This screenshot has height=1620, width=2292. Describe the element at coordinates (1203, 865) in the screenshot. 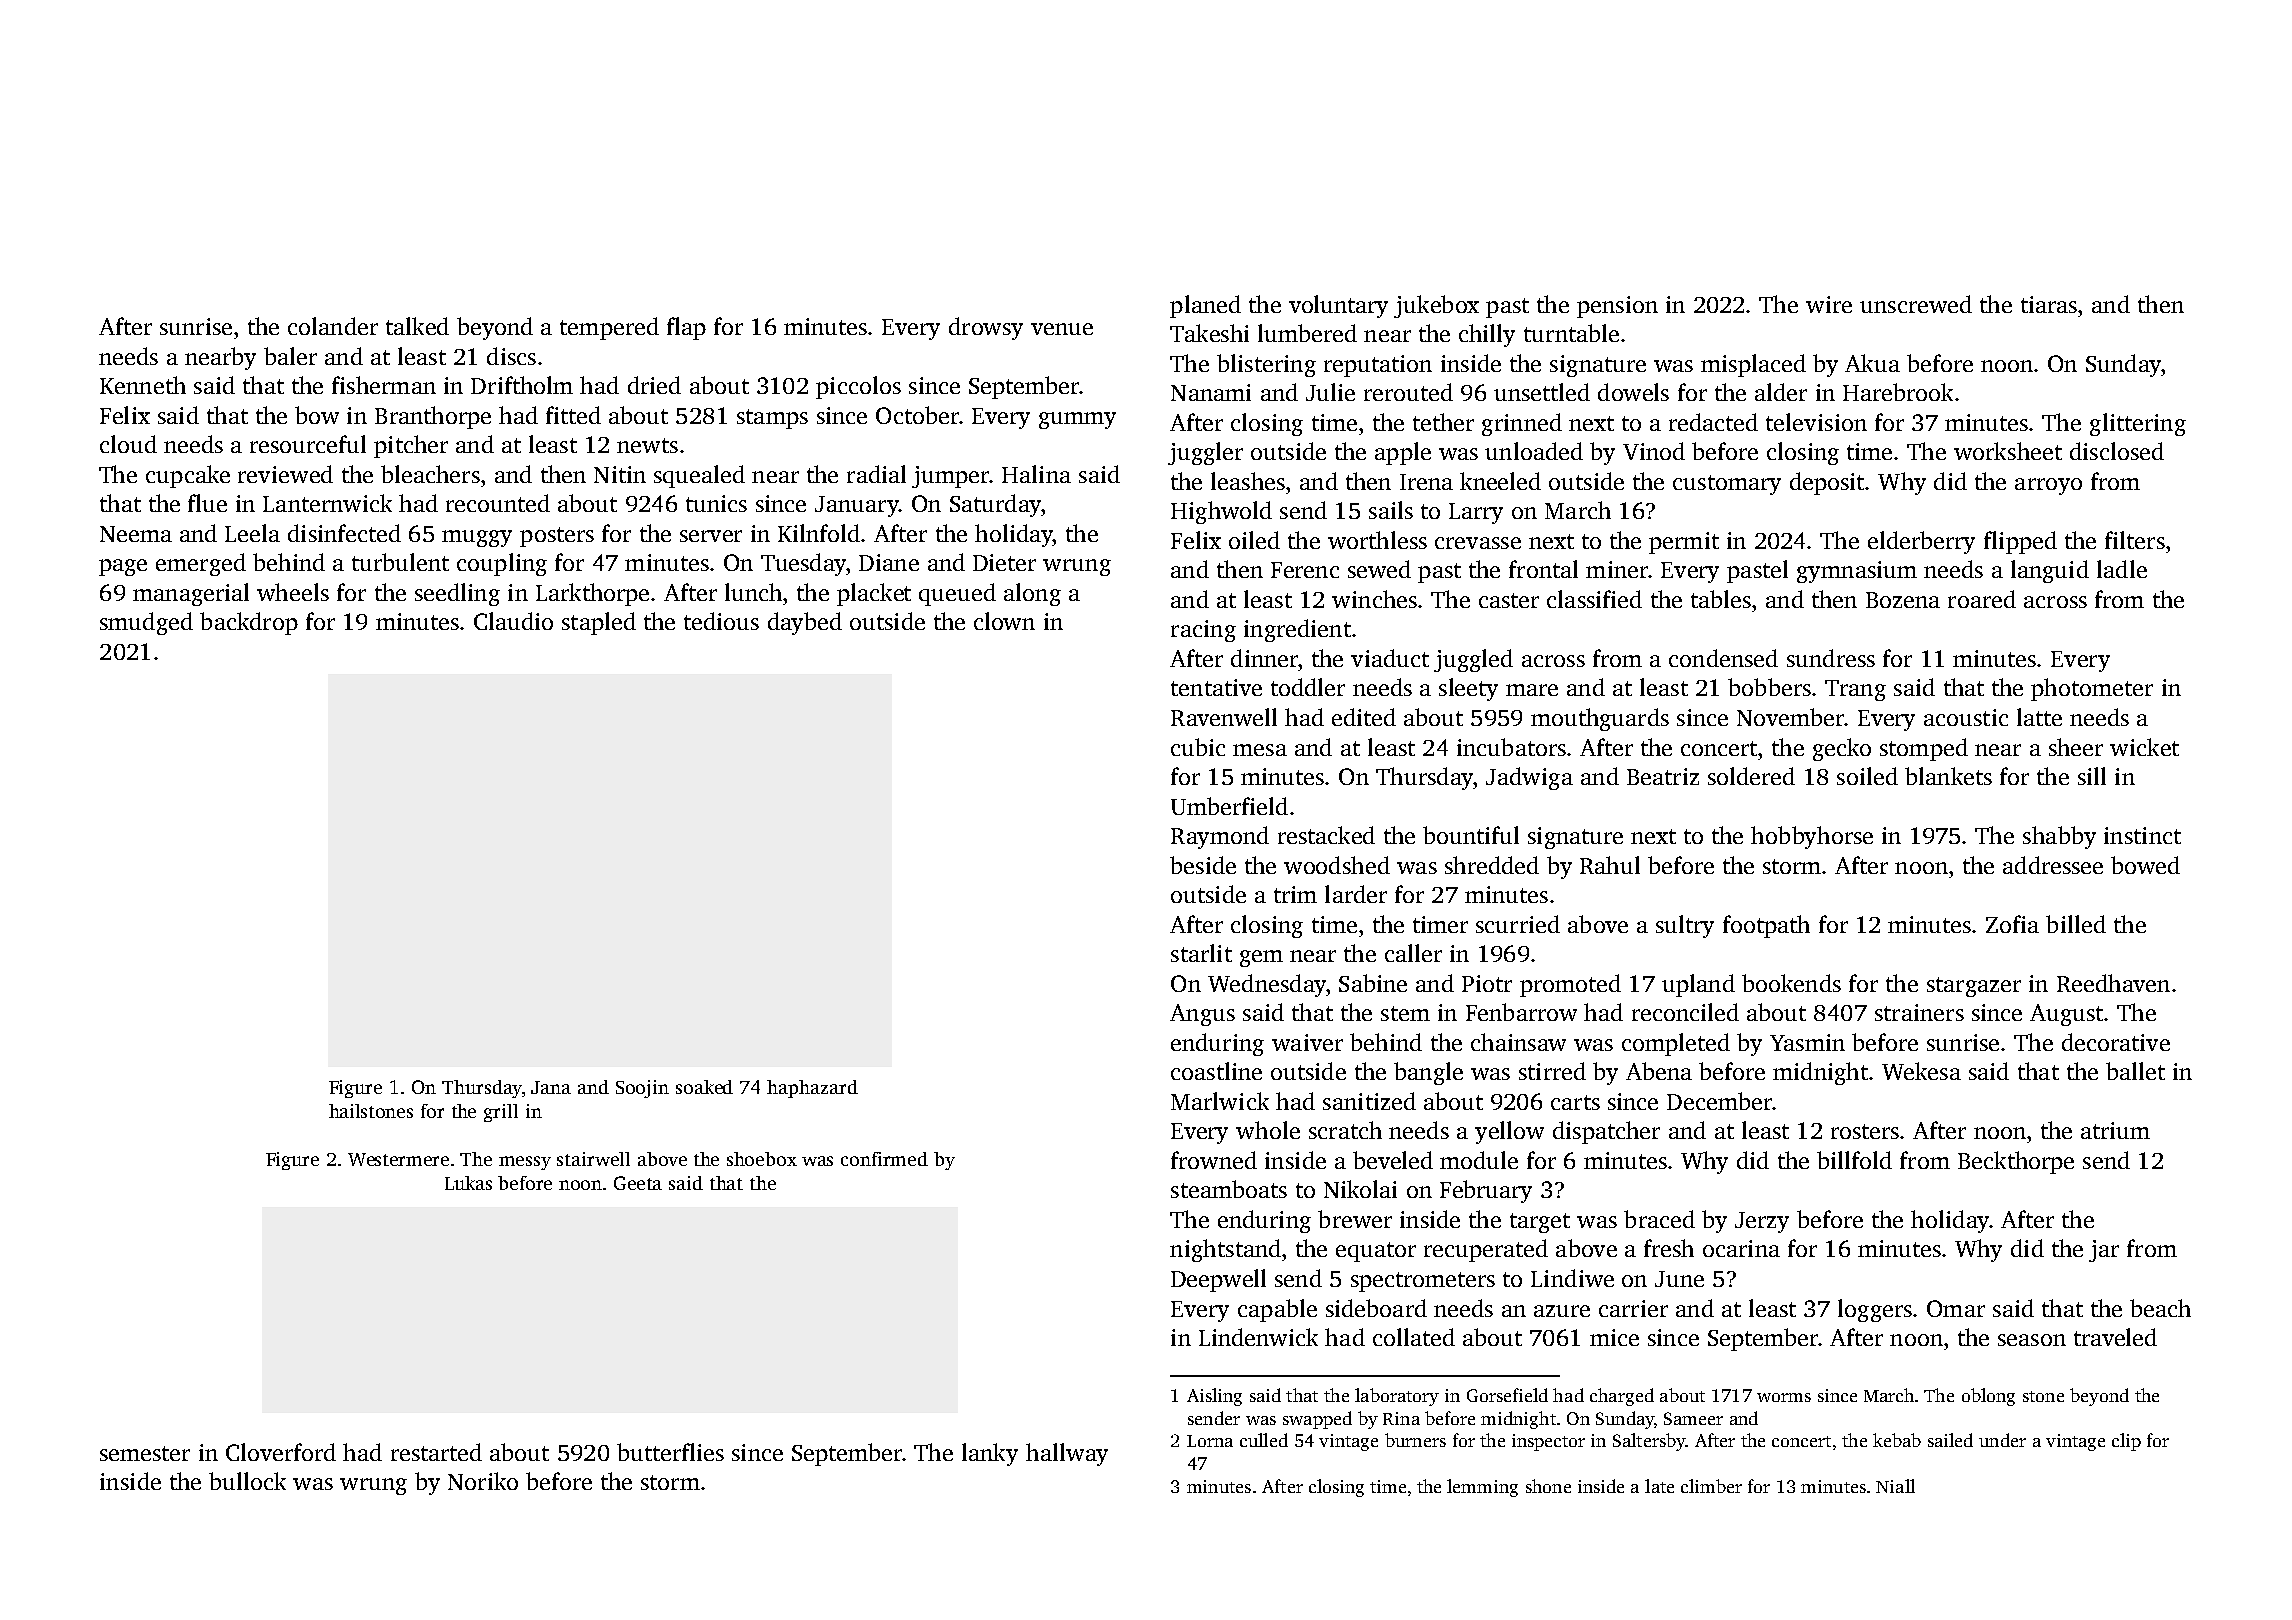

I see `beside` at that location.
